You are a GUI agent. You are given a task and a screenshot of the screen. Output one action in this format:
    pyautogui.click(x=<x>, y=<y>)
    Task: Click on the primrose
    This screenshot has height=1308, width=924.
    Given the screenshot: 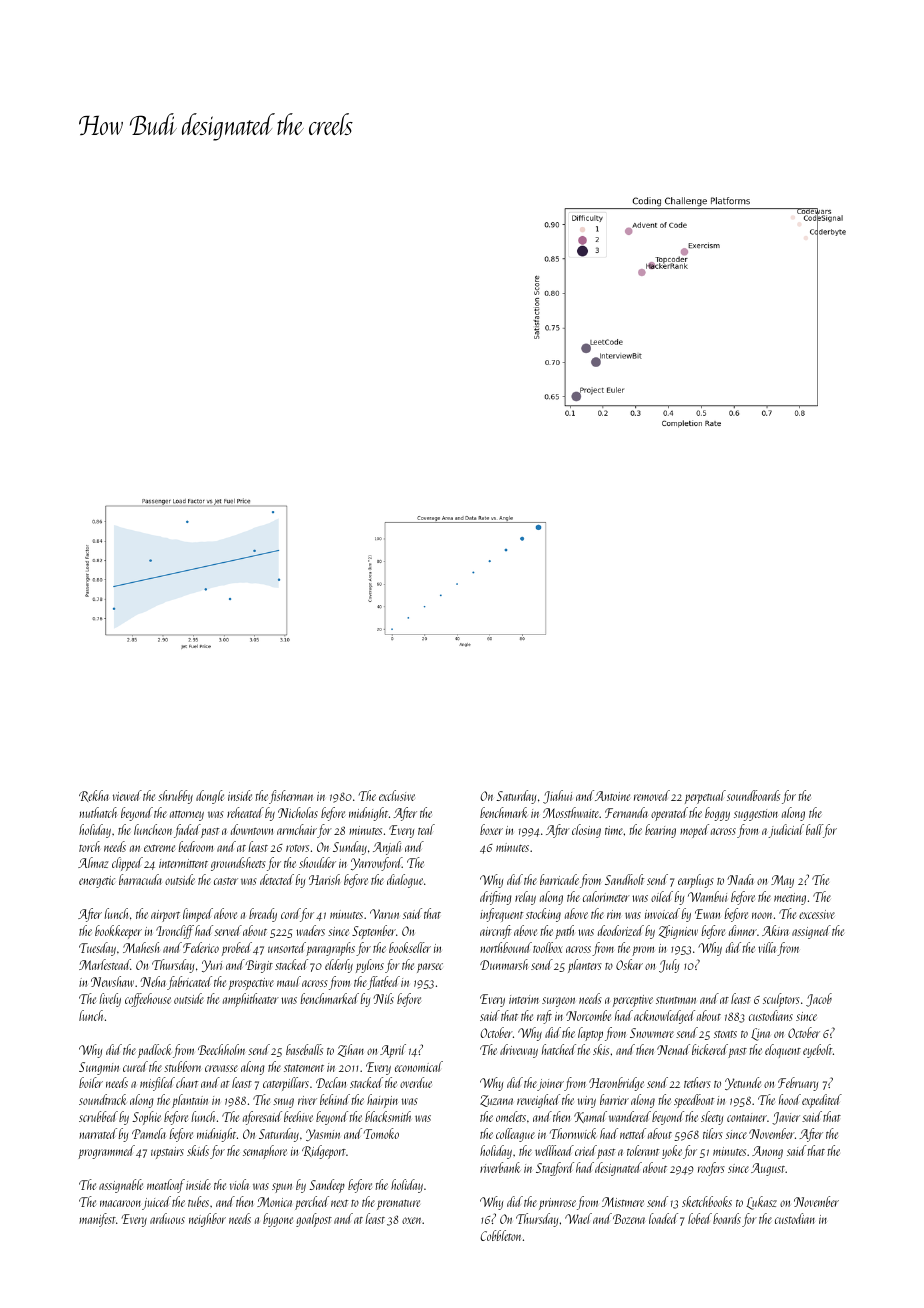 What is the action you would take?
    pyautogui.click(x=557, y=1204)
